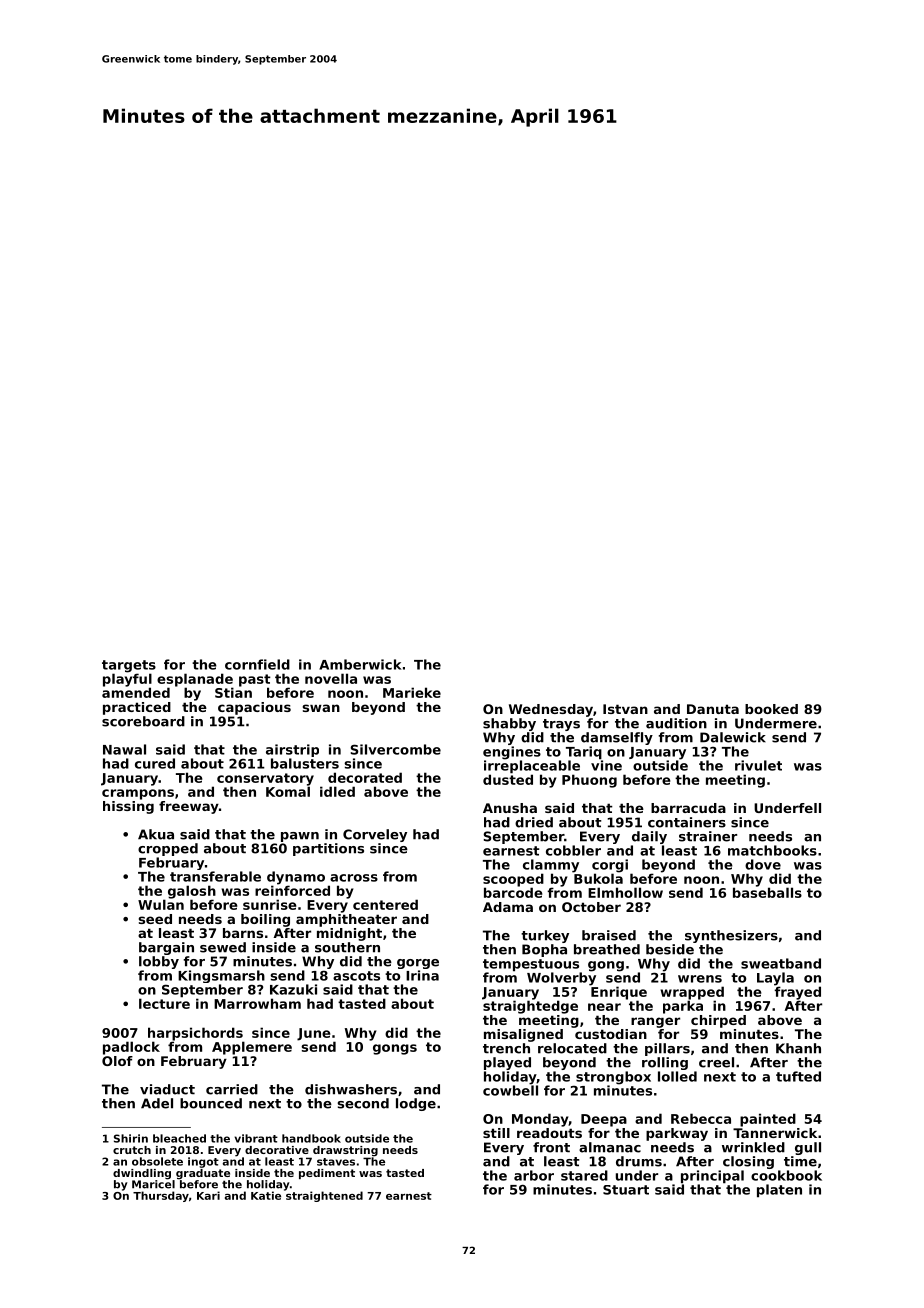 The width and height of the document is (924, 1308). Describe the element at coordinates (288, 791) in the document. I see `Komal` at that location.
